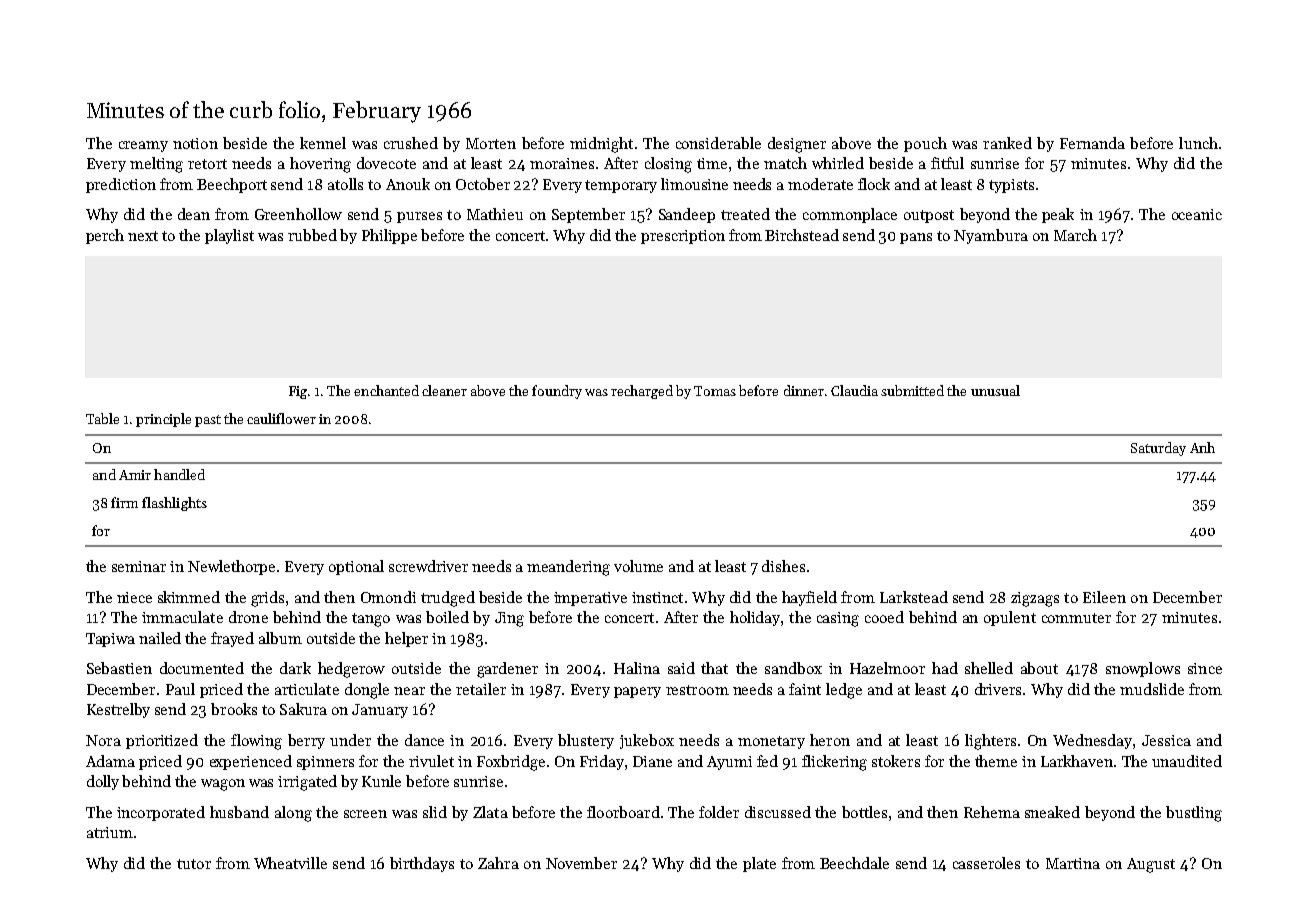 Image resolution: width=1308 pixels, height=924 pixels. What do you see at coordinates (312, 235) in the image?
I see `rubbed` at bounding box center [312, 235].
